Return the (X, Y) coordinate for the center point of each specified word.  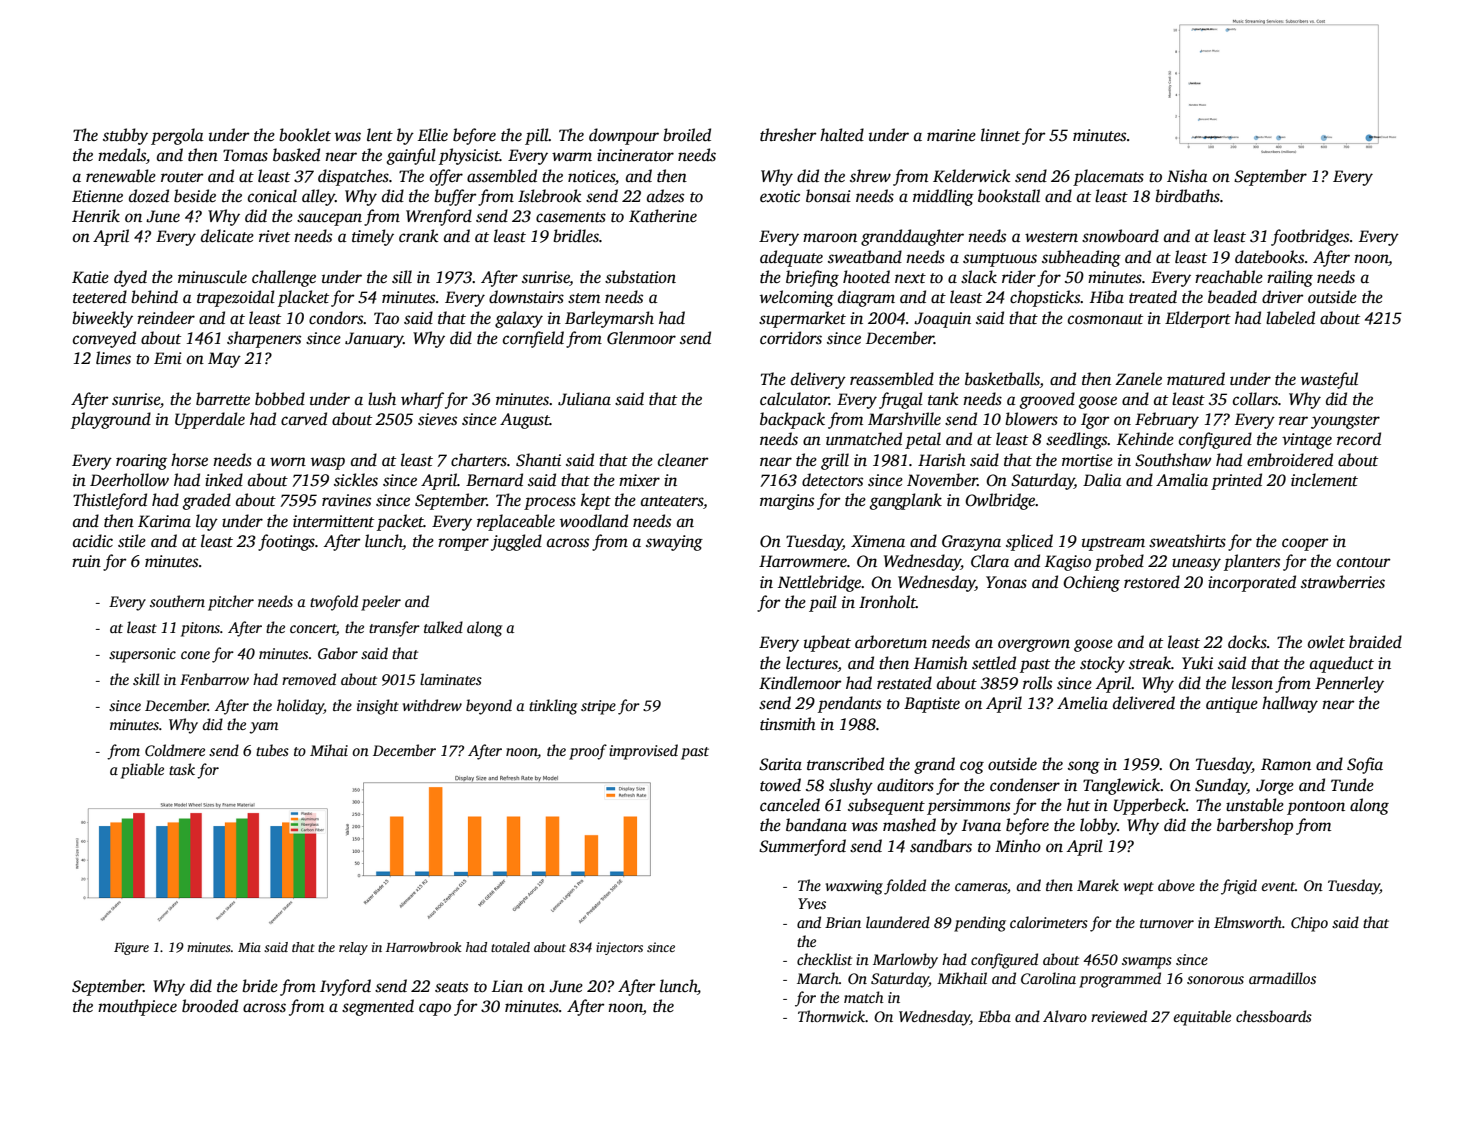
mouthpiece (137, 1007)
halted (842, 135)
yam (263, 728)
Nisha (1187, 176)
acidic (93, 541)
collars (1255, 399)
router (182, 177)
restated (904, 683)
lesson (1252, 683)
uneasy (1196, 564)
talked (443, 627)
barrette (223, 399)
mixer (639, 480)
